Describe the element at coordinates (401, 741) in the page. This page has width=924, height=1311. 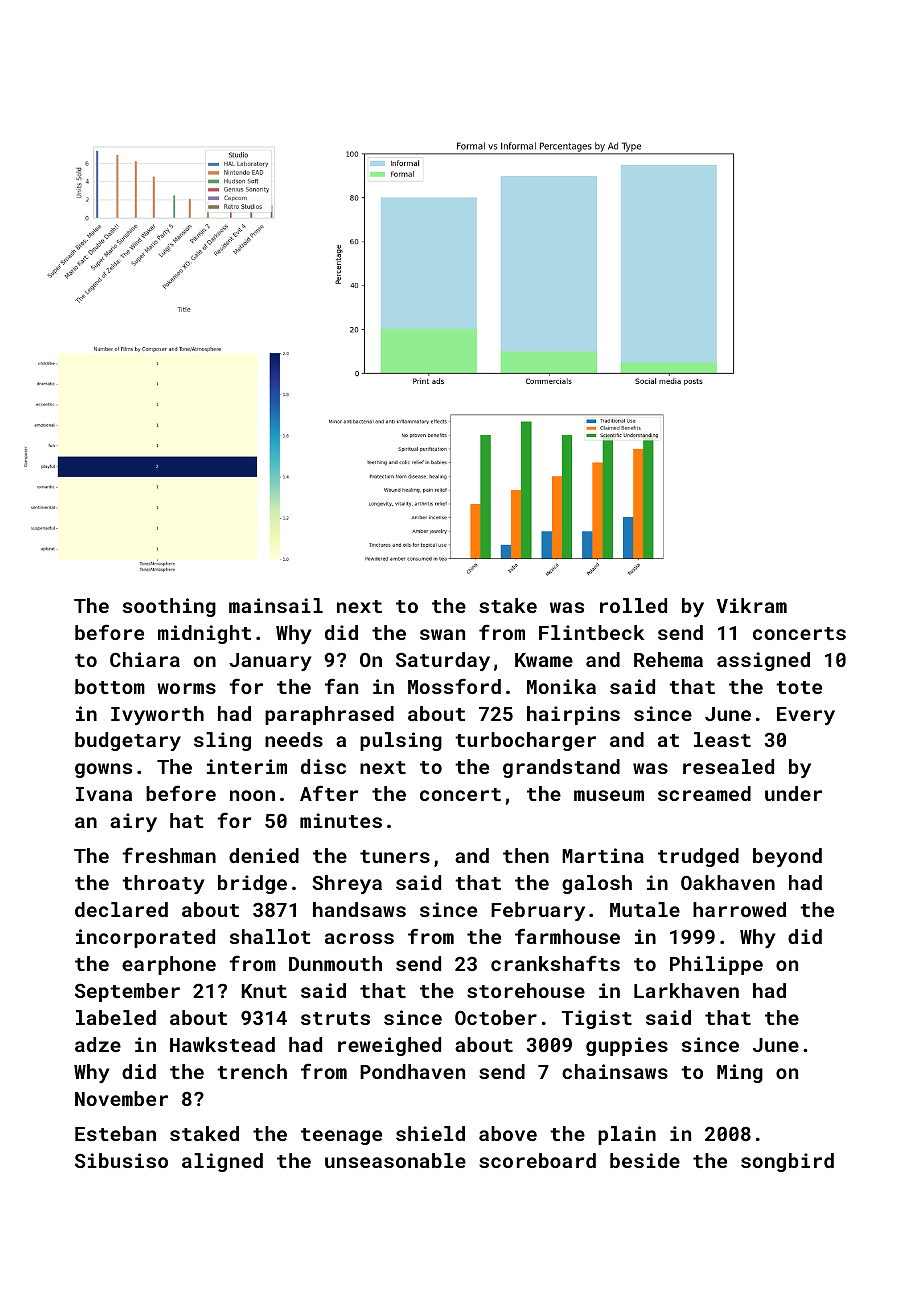
I see `pulsing` at that location.
